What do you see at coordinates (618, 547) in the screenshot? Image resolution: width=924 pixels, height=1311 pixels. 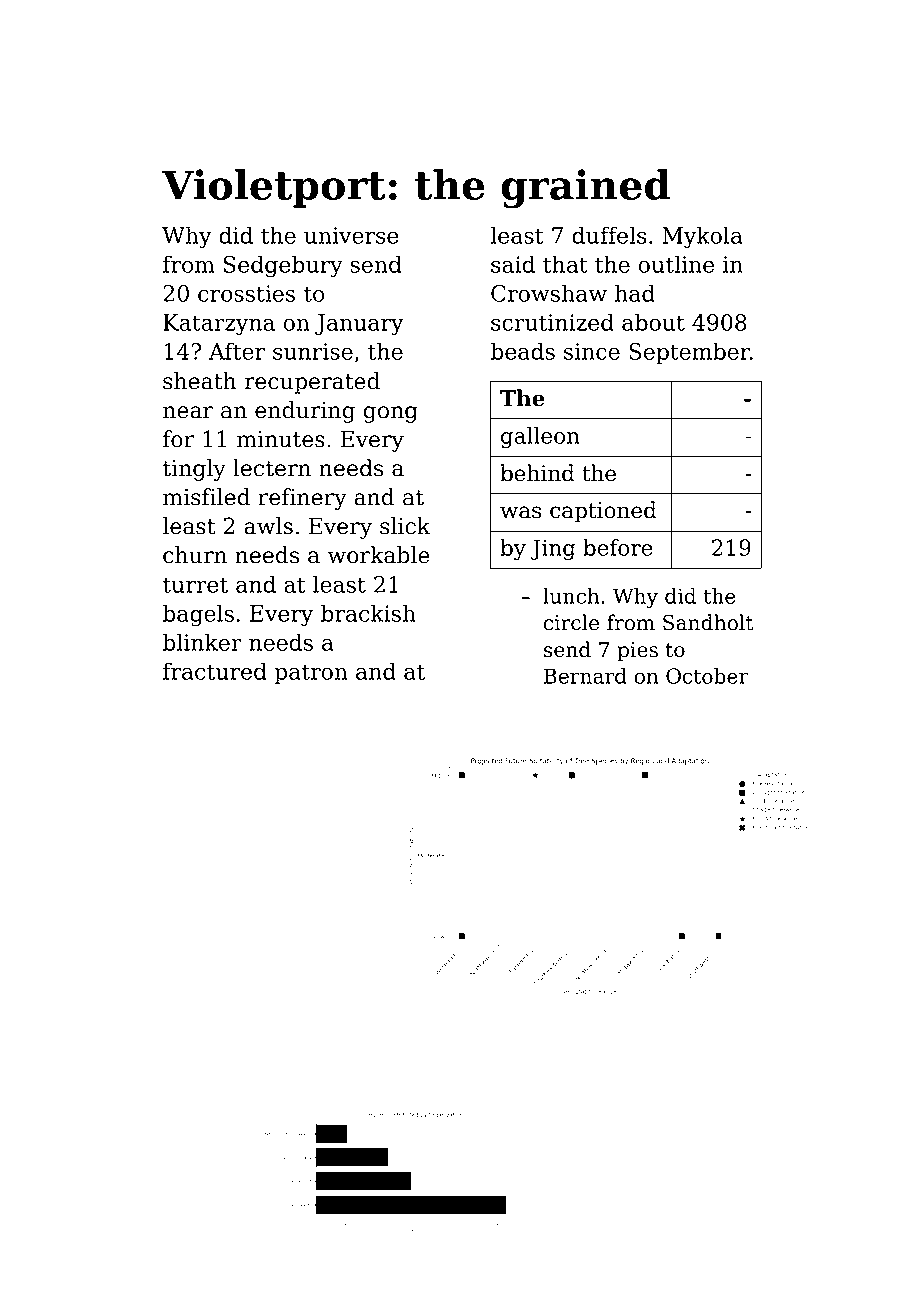 I see `before` at bounding box center [618, 547].
